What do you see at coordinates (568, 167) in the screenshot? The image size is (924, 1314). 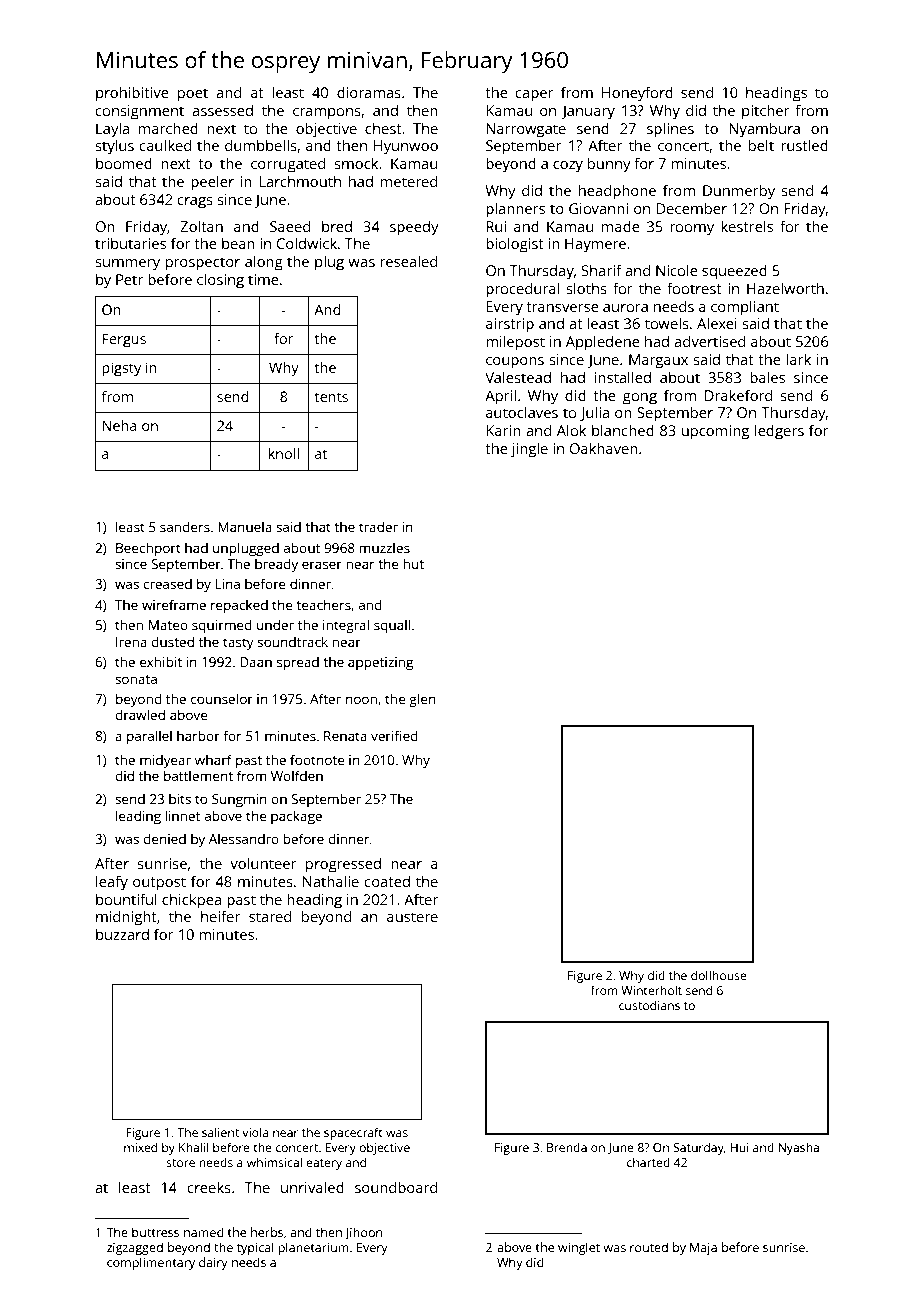 I see `cozy` at bounding box center [568, 167].
